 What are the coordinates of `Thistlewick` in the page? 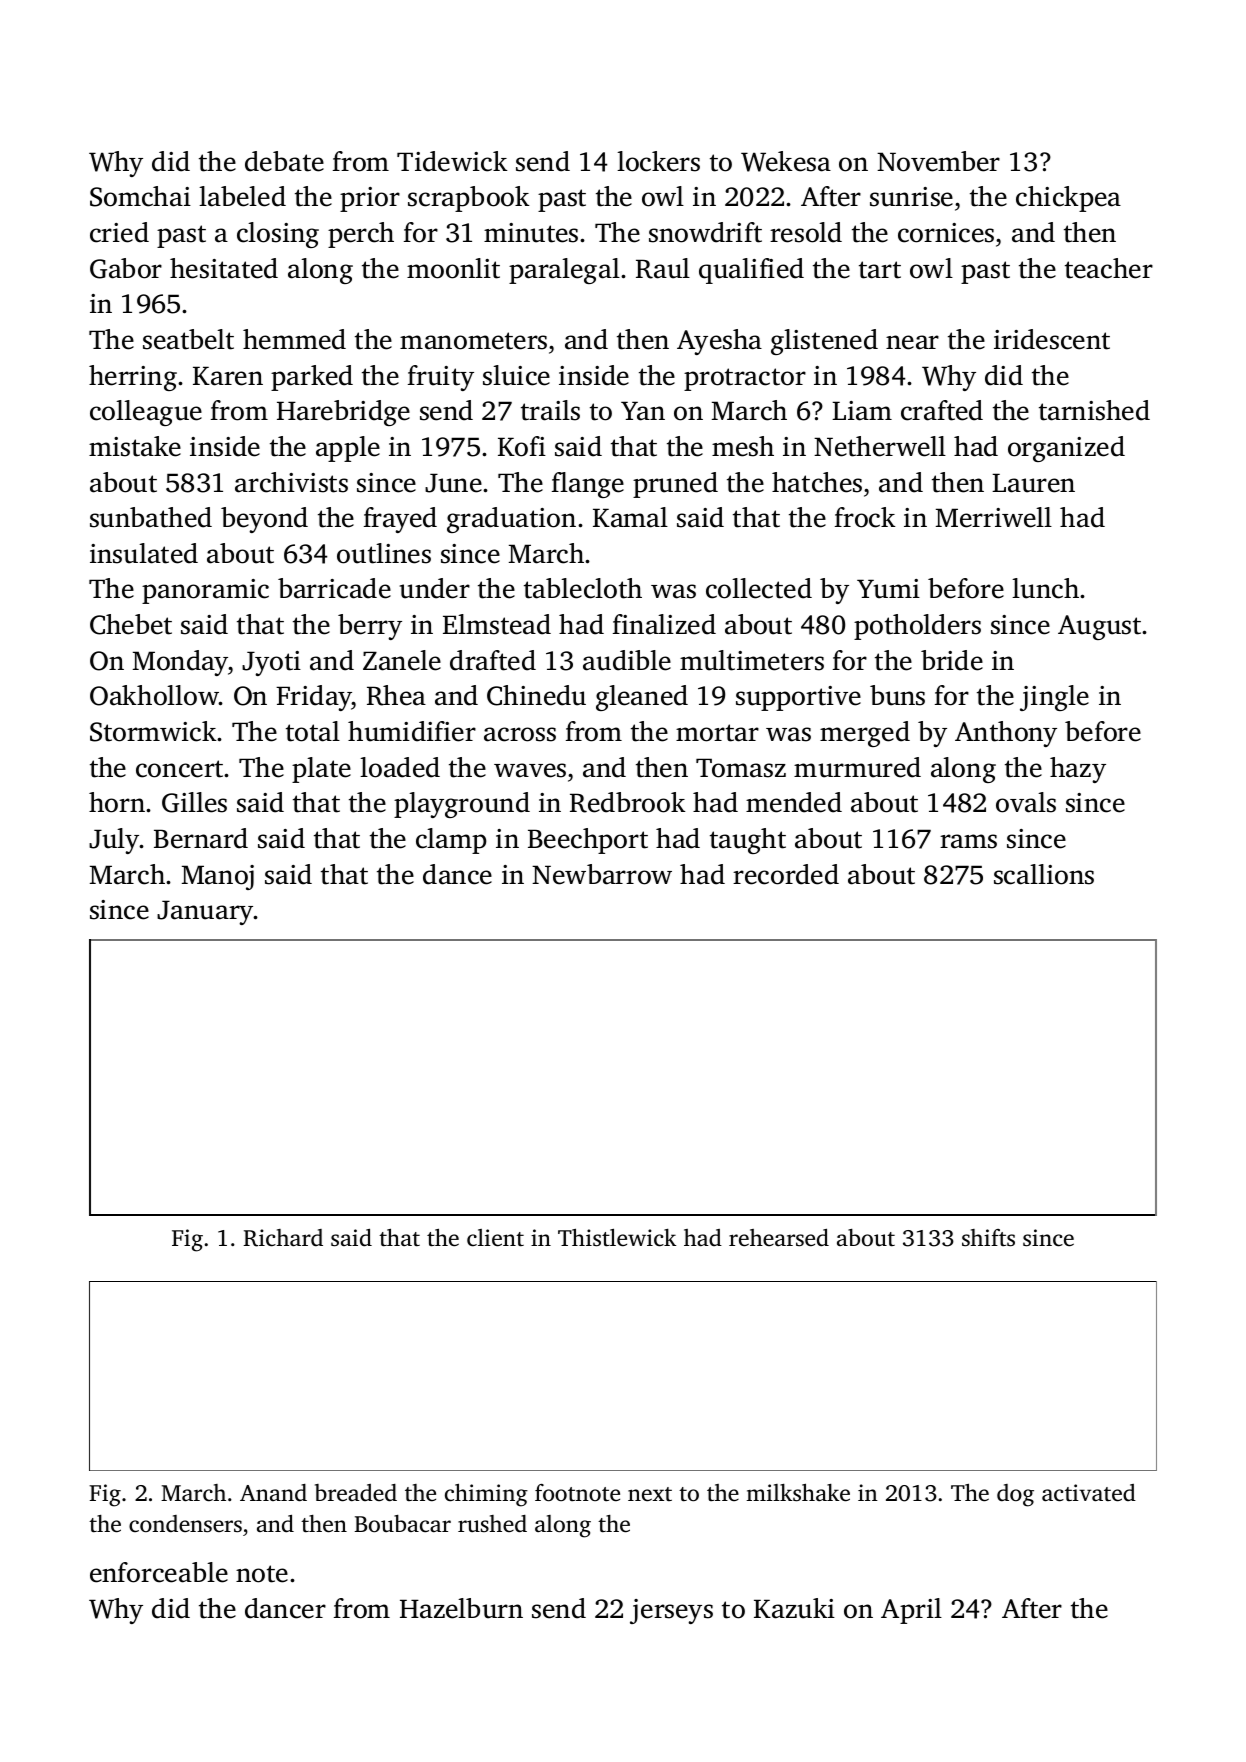 It's located at (617, 1238).
